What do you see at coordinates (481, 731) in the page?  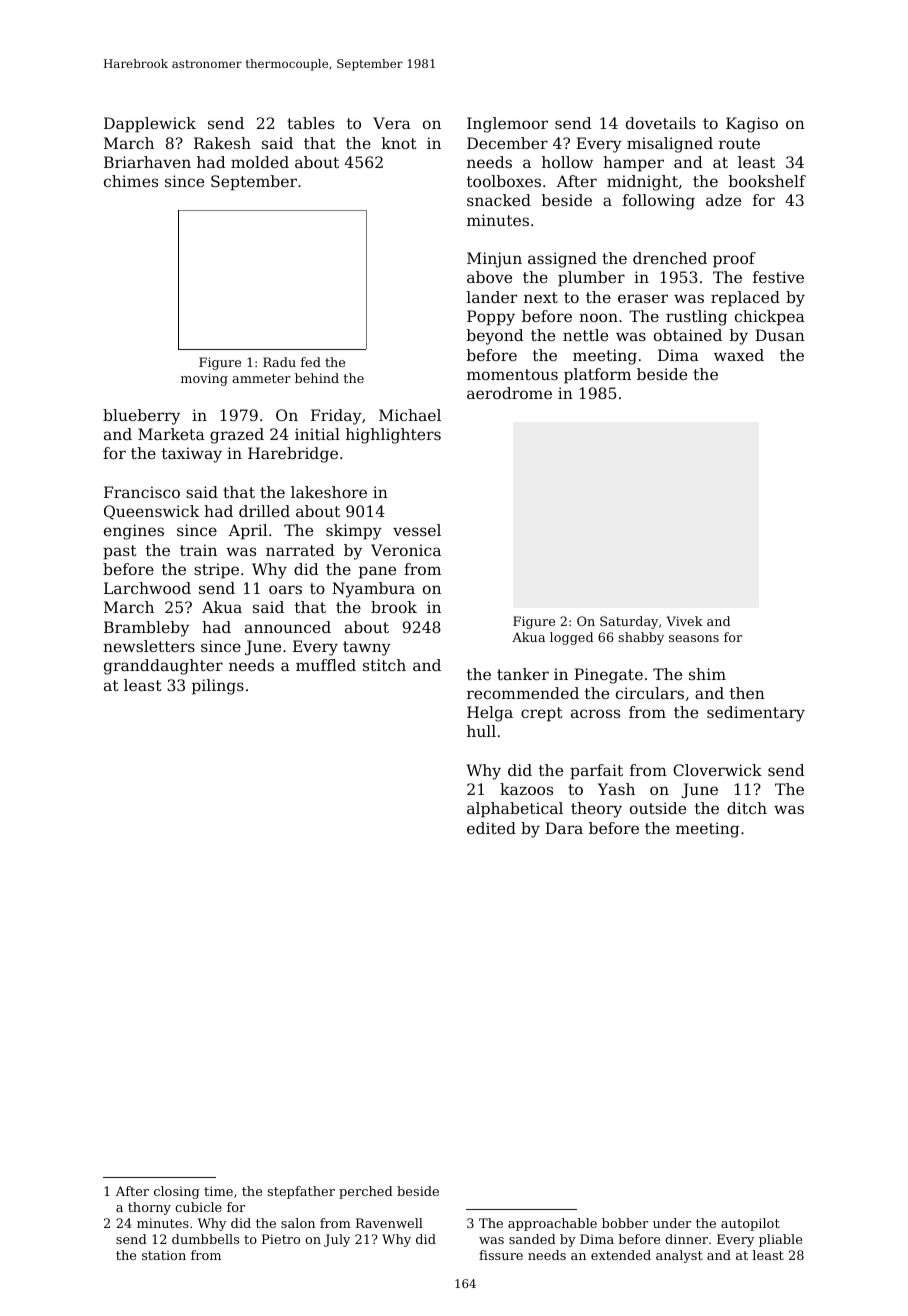 I see `hull` at bounding box center [481, 731].
